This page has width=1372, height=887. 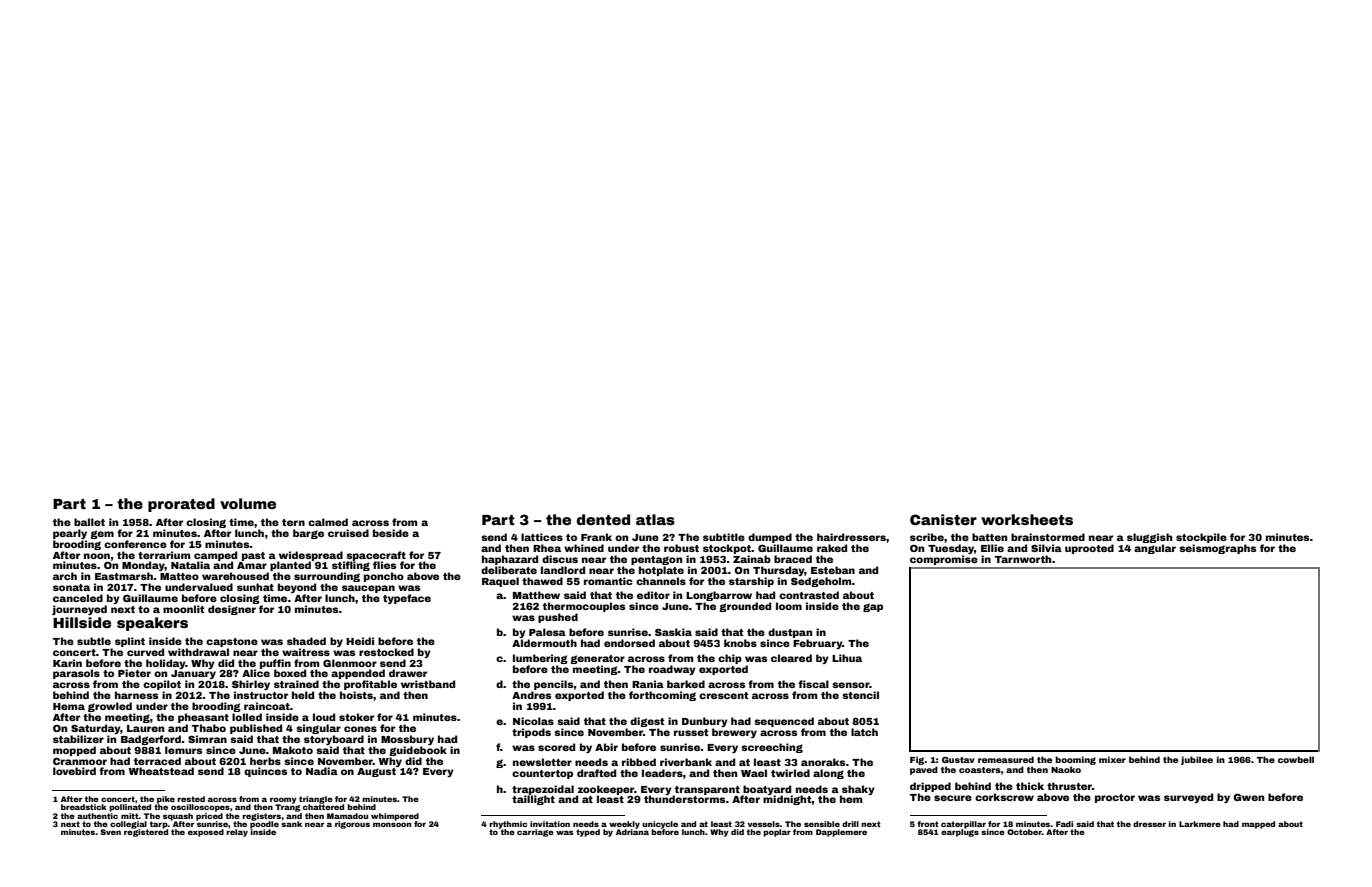 What do you see at coordinates (767, 790) in the page?
I see `boatyard` at bounding box center [767, 790].
